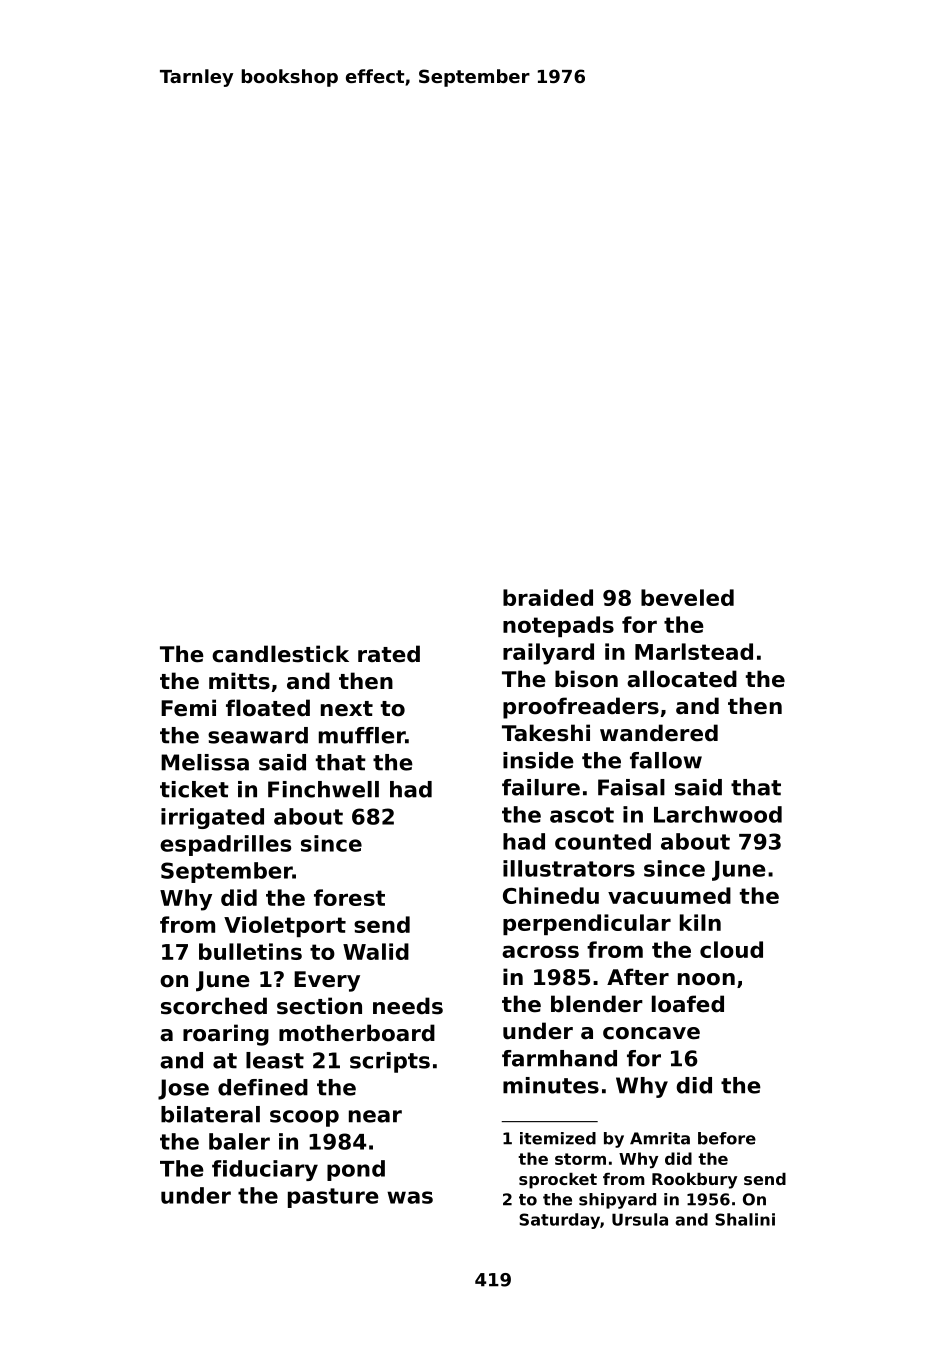  I want to click on vacuumed, so click(669, 895).
